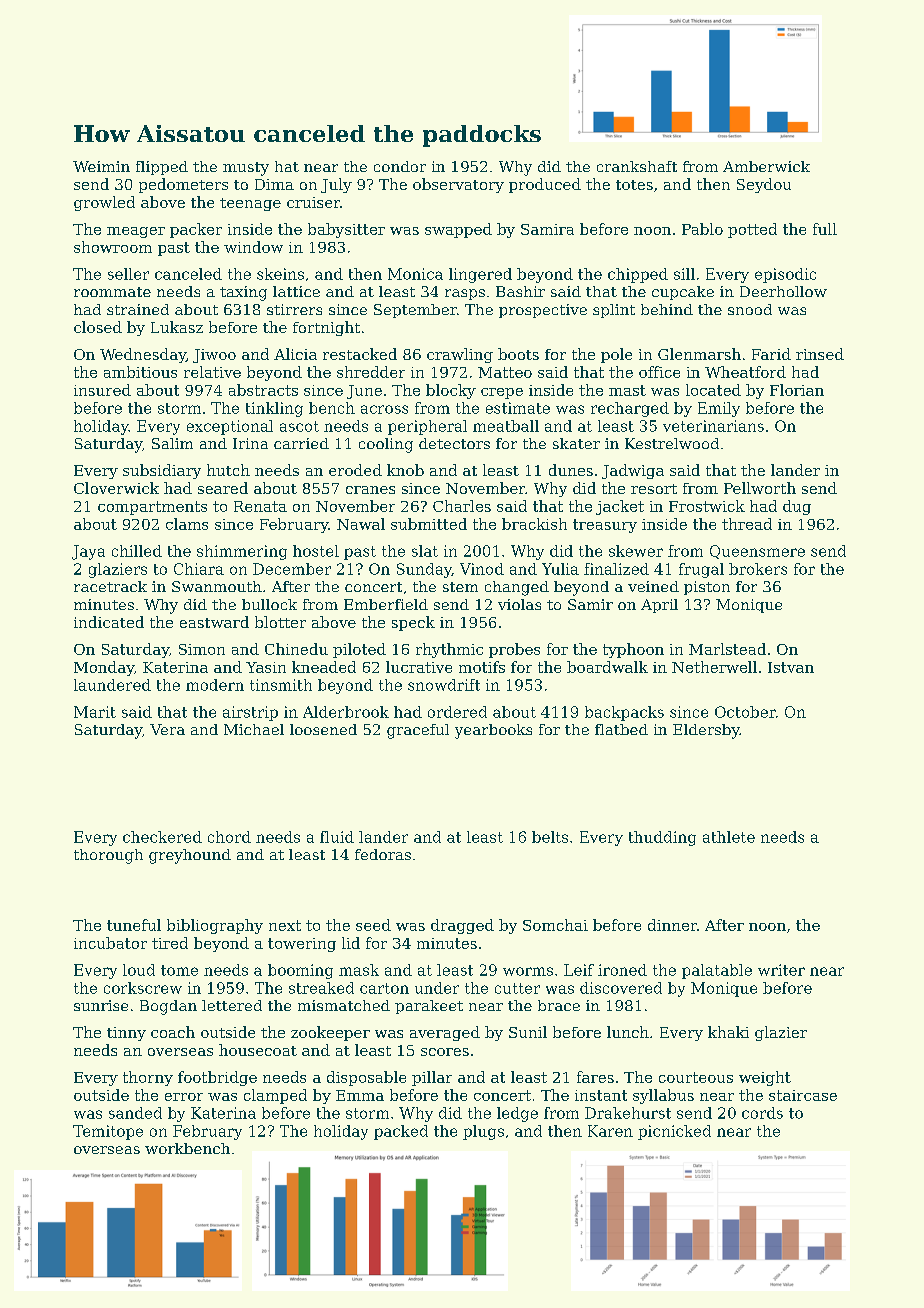 The image size is (924, 1308). I want to click on greyhound, so click(190, 856).
